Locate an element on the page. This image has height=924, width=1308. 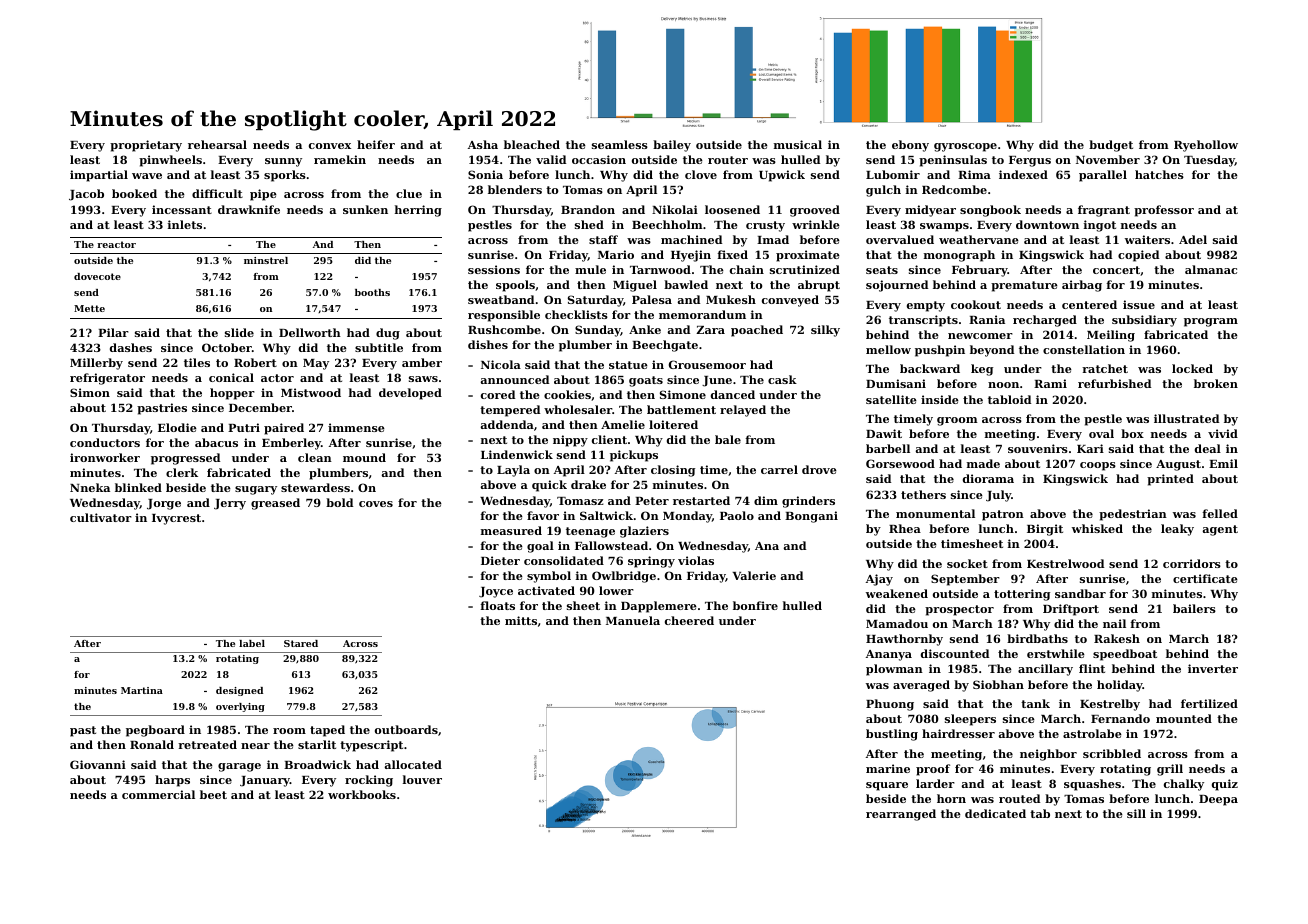
souvenirs is located at coordinates (1038, 448).
